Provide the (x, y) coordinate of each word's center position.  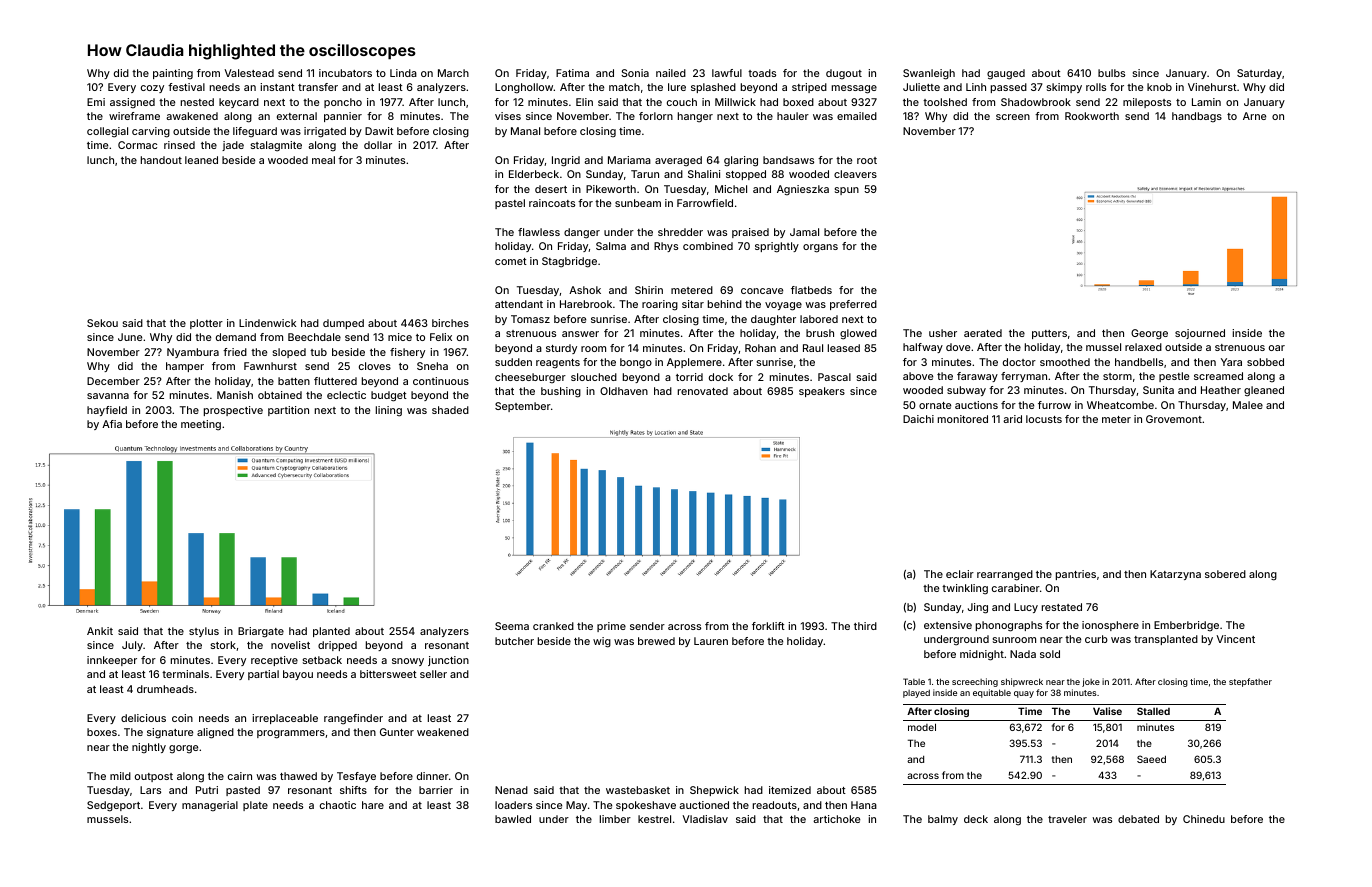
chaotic (338, 805)
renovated (703, 391)
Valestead (249, 73)
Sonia (635, 73)
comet (511, 261)
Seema (512, 626)
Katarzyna (1175, 575)
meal (323, 160)
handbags (1197, 117)
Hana (864, 805)
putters (1049, 334)
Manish (235, 395)
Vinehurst (1212, 87)
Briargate (261, 632)
